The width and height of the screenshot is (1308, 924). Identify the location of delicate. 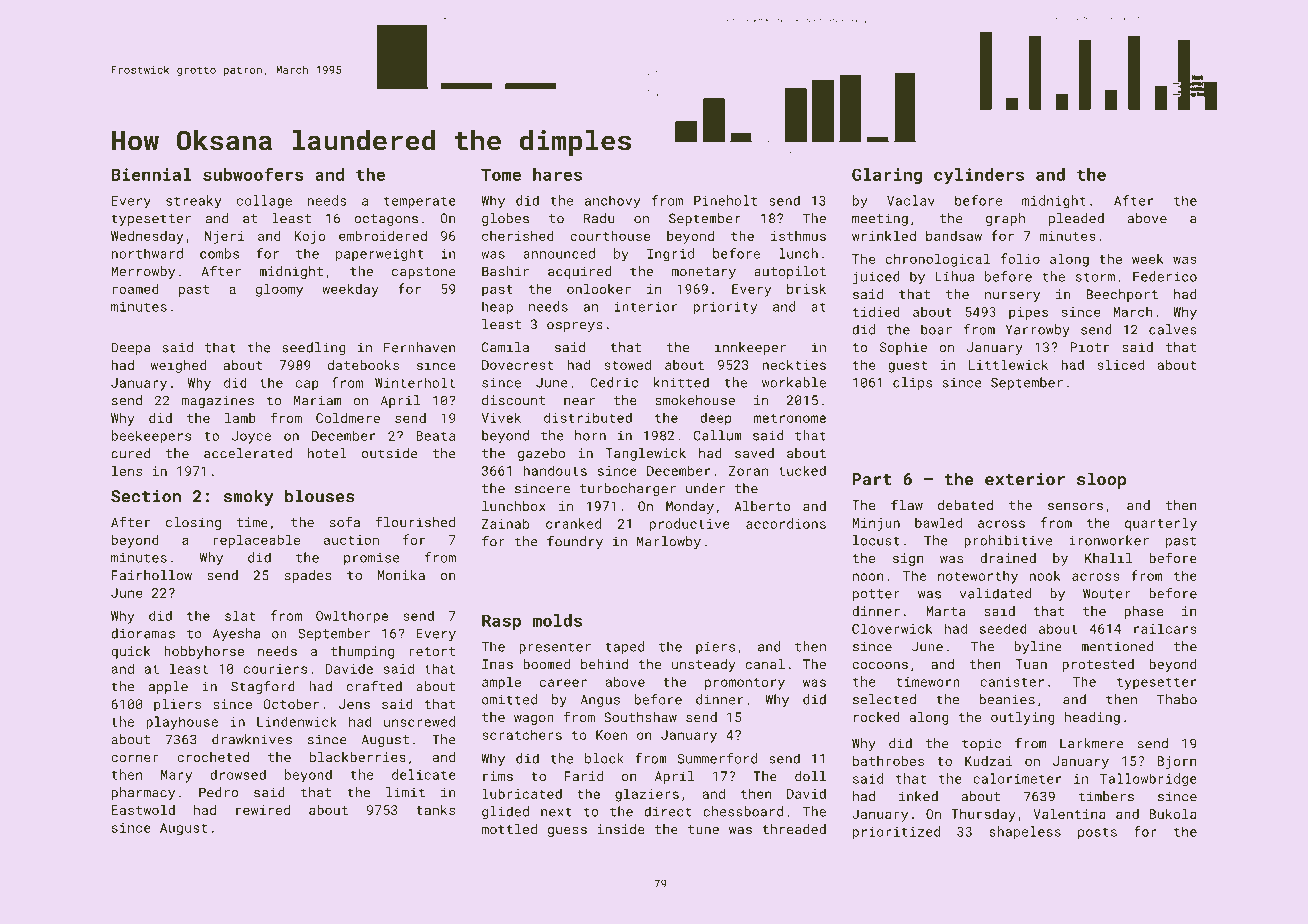
(424, 774).
